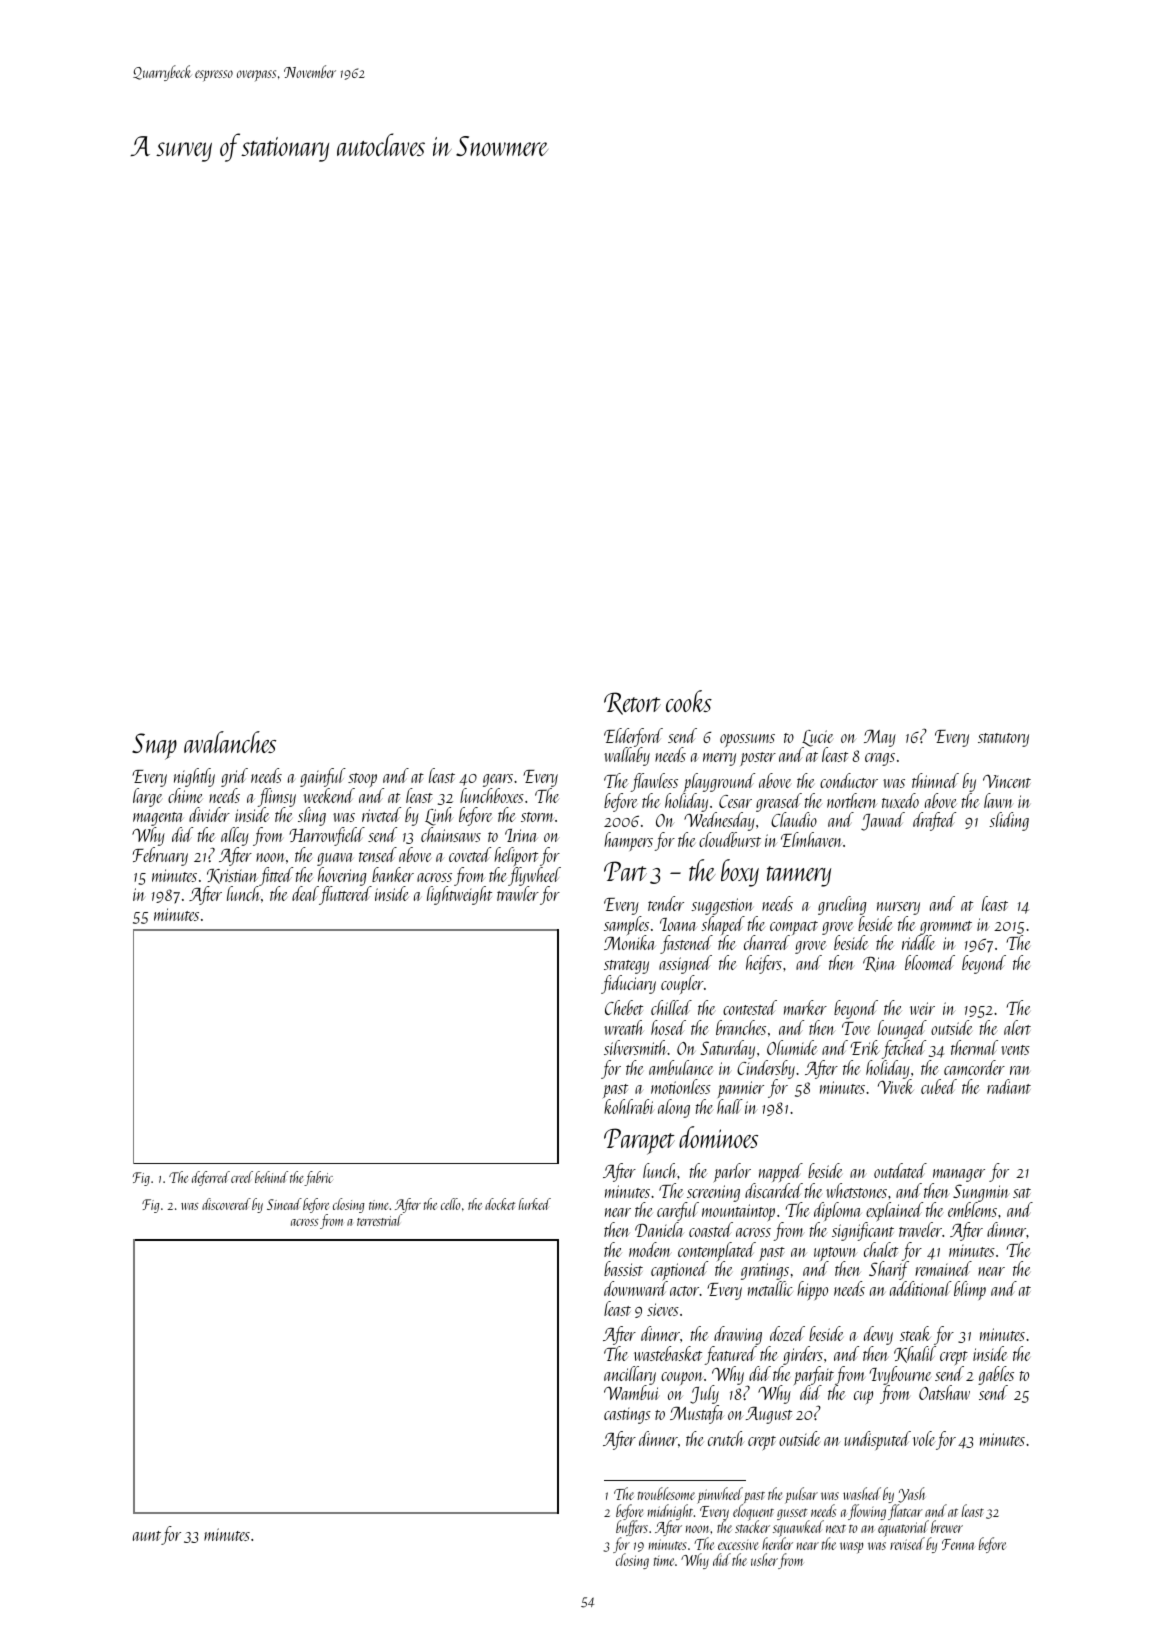  I want to click on Retort, so click(632, 703).
